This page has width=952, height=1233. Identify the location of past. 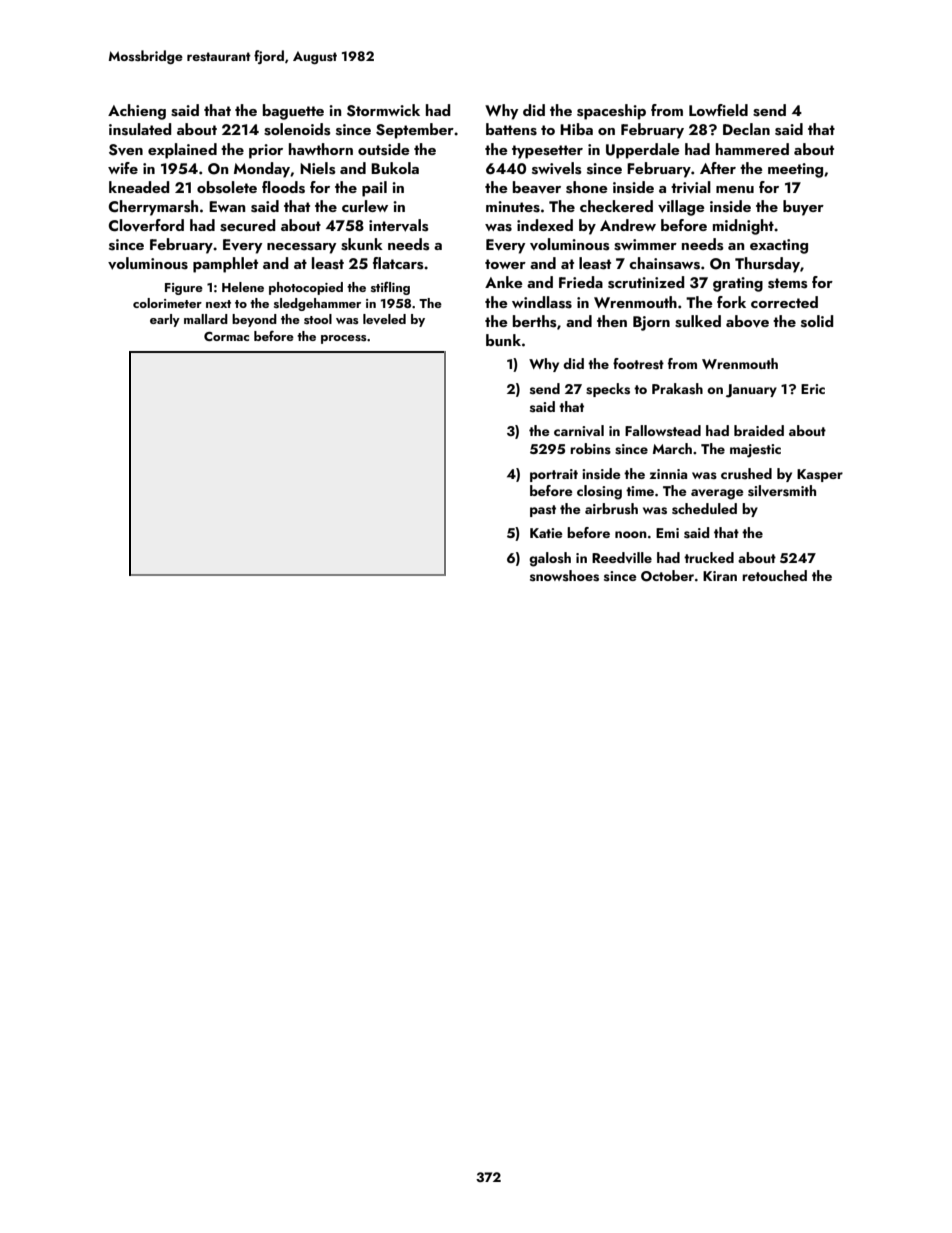
(543, 511).
